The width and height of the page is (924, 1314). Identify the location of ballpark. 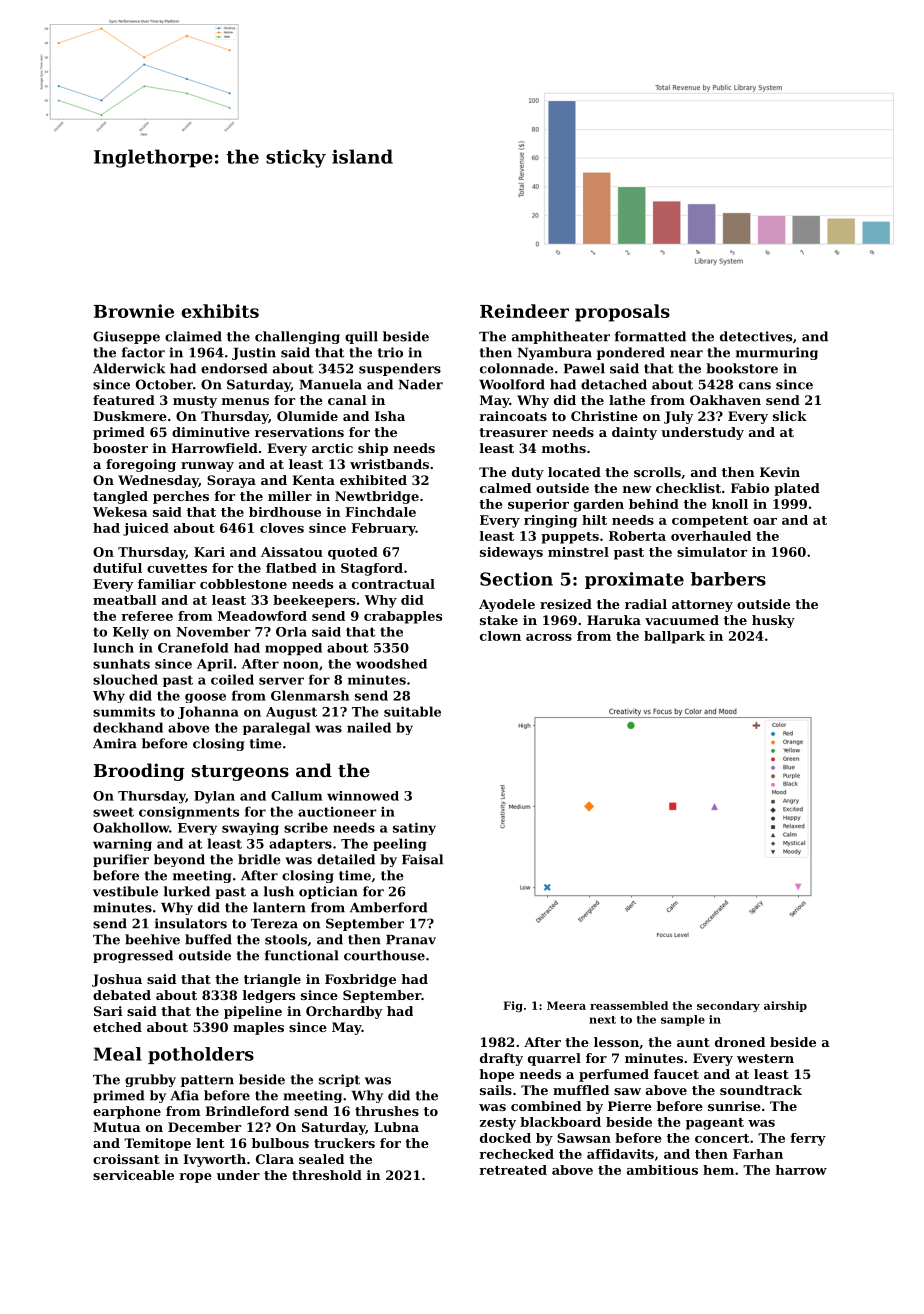
(674, 637).
